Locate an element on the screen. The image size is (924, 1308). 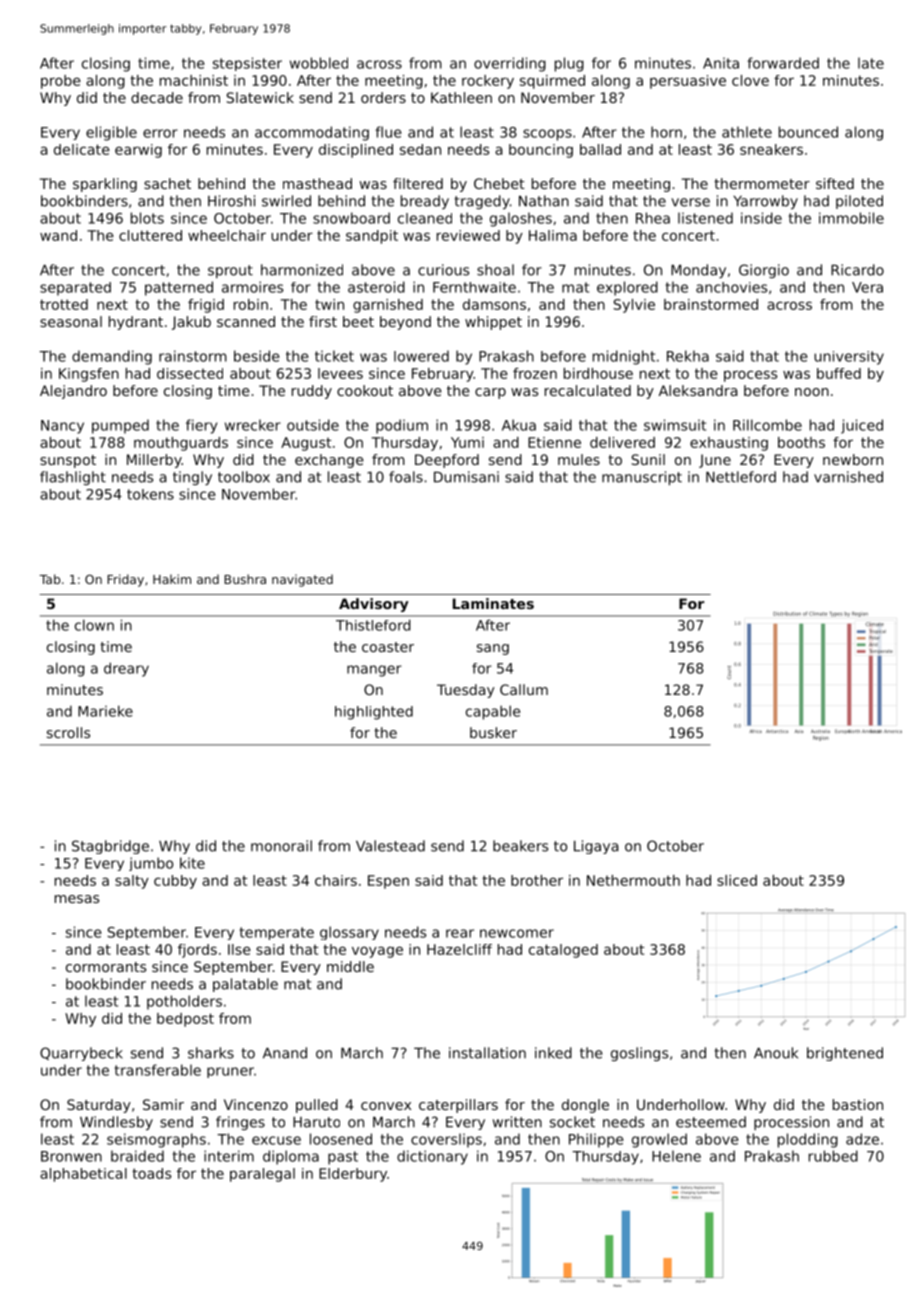
monorail is located at coordinates (281, 846).
